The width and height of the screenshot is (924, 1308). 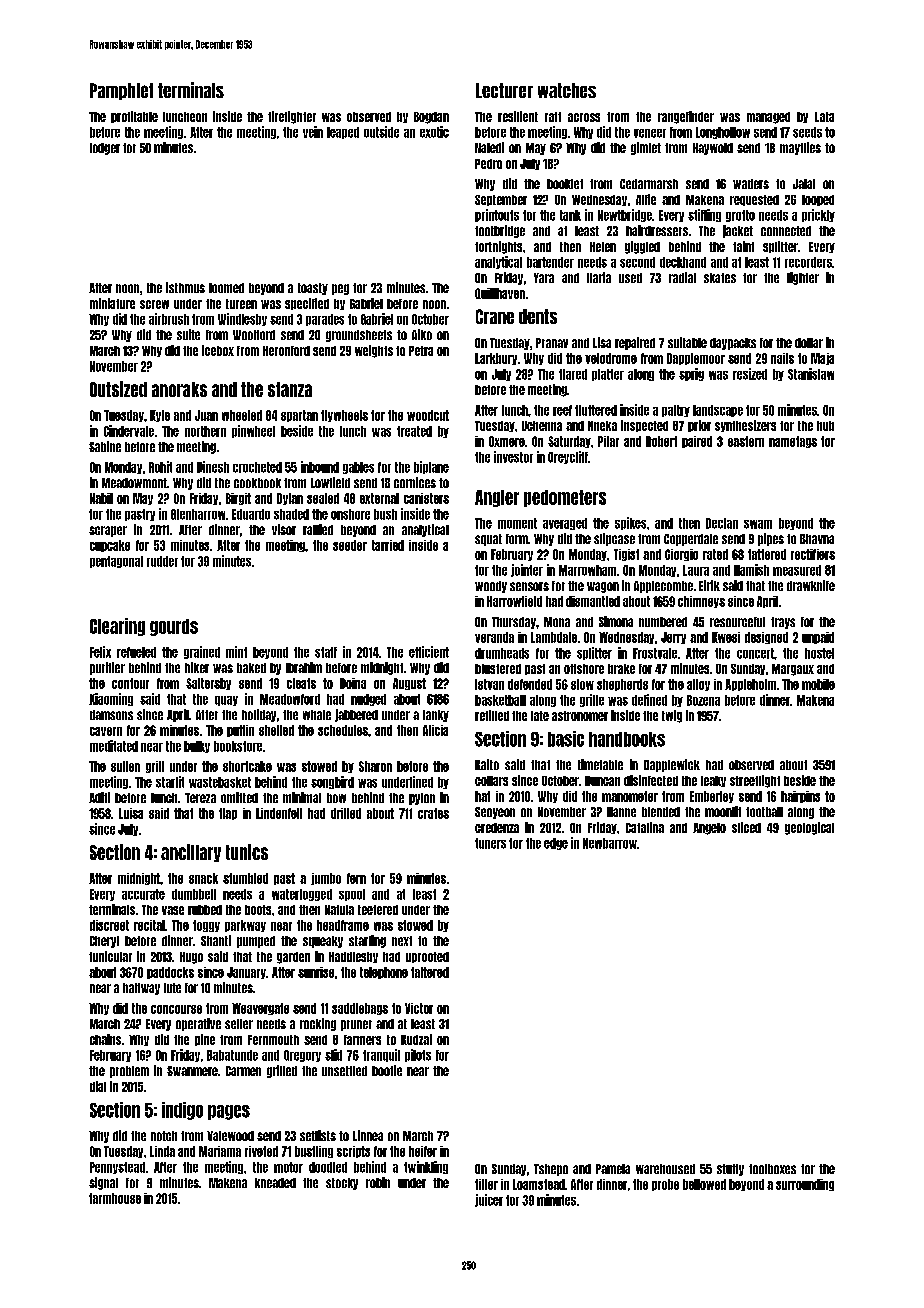 I want to click on Doina, so click(x=353, y=683).
